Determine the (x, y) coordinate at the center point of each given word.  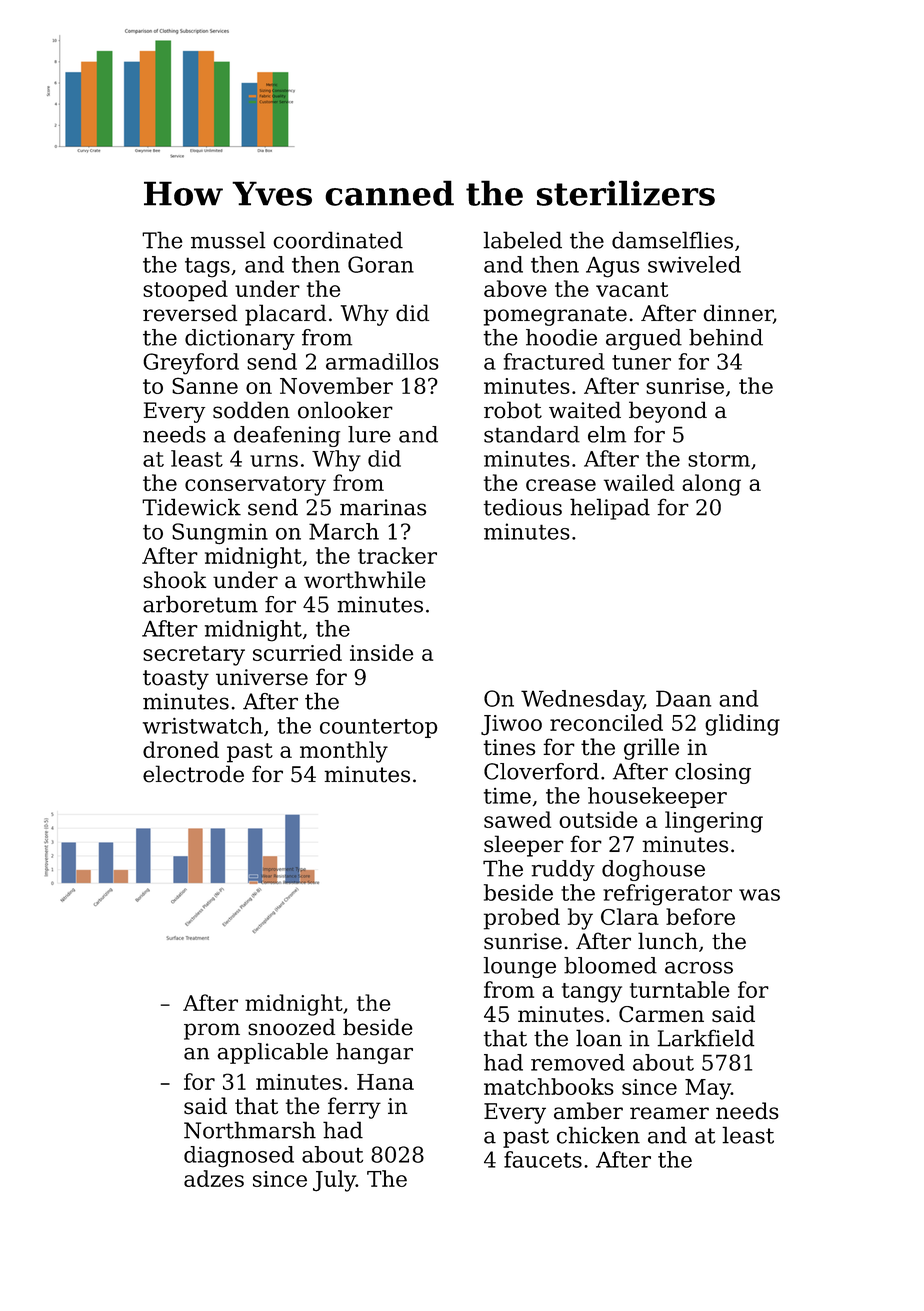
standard (532, 434)
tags (207, 267)
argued (644, 339)
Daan (683, 698)
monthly (344, 752)
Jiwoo (511, 725)
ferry (354, 1108)
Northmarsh (250, 1130)
